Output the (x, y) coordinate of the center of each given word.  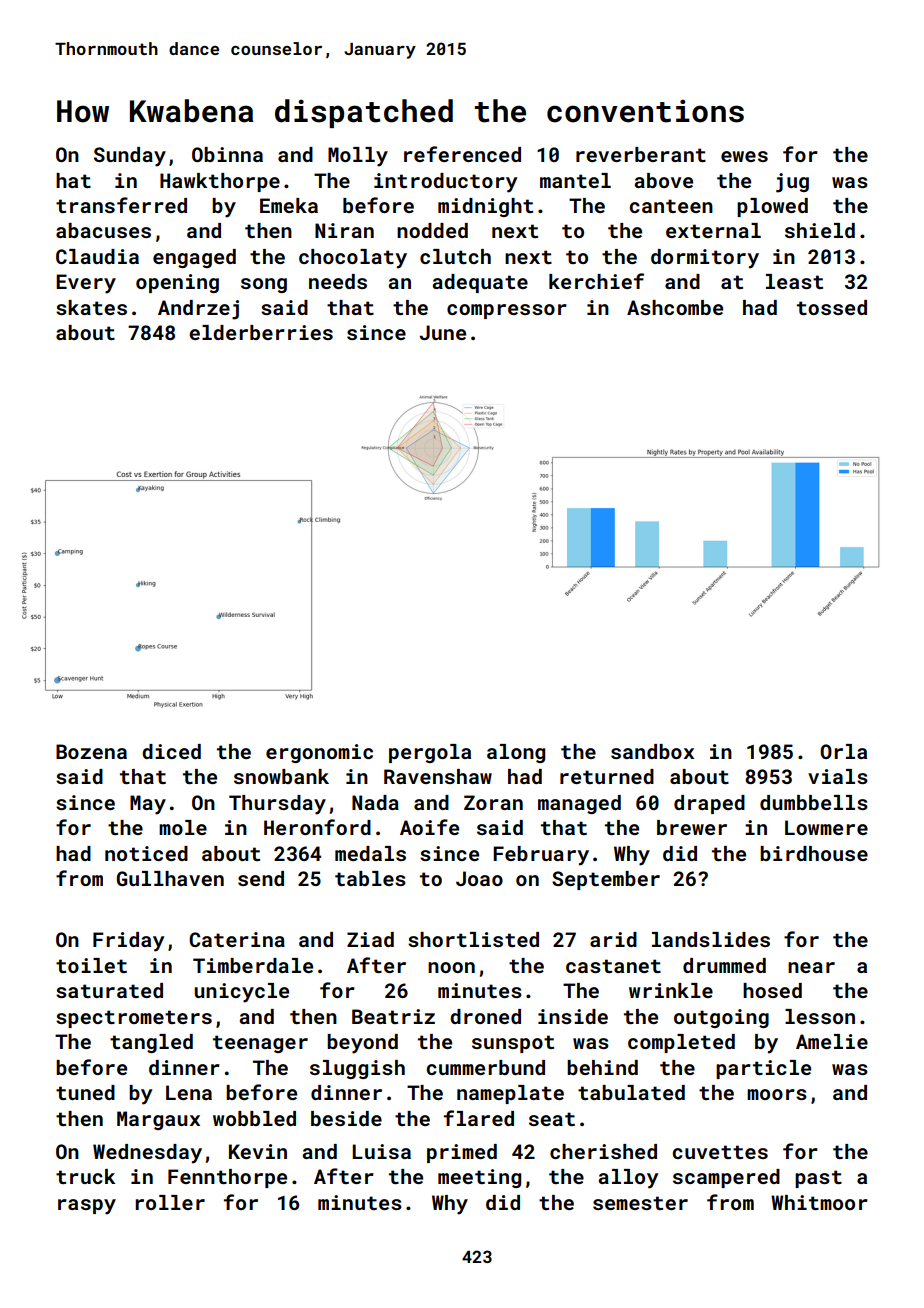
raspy (87, 1207)
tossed (832, 307)
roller (170, 1202)
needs (338, 281)
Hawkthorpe (220, 182)
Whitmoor (819, 1202)
